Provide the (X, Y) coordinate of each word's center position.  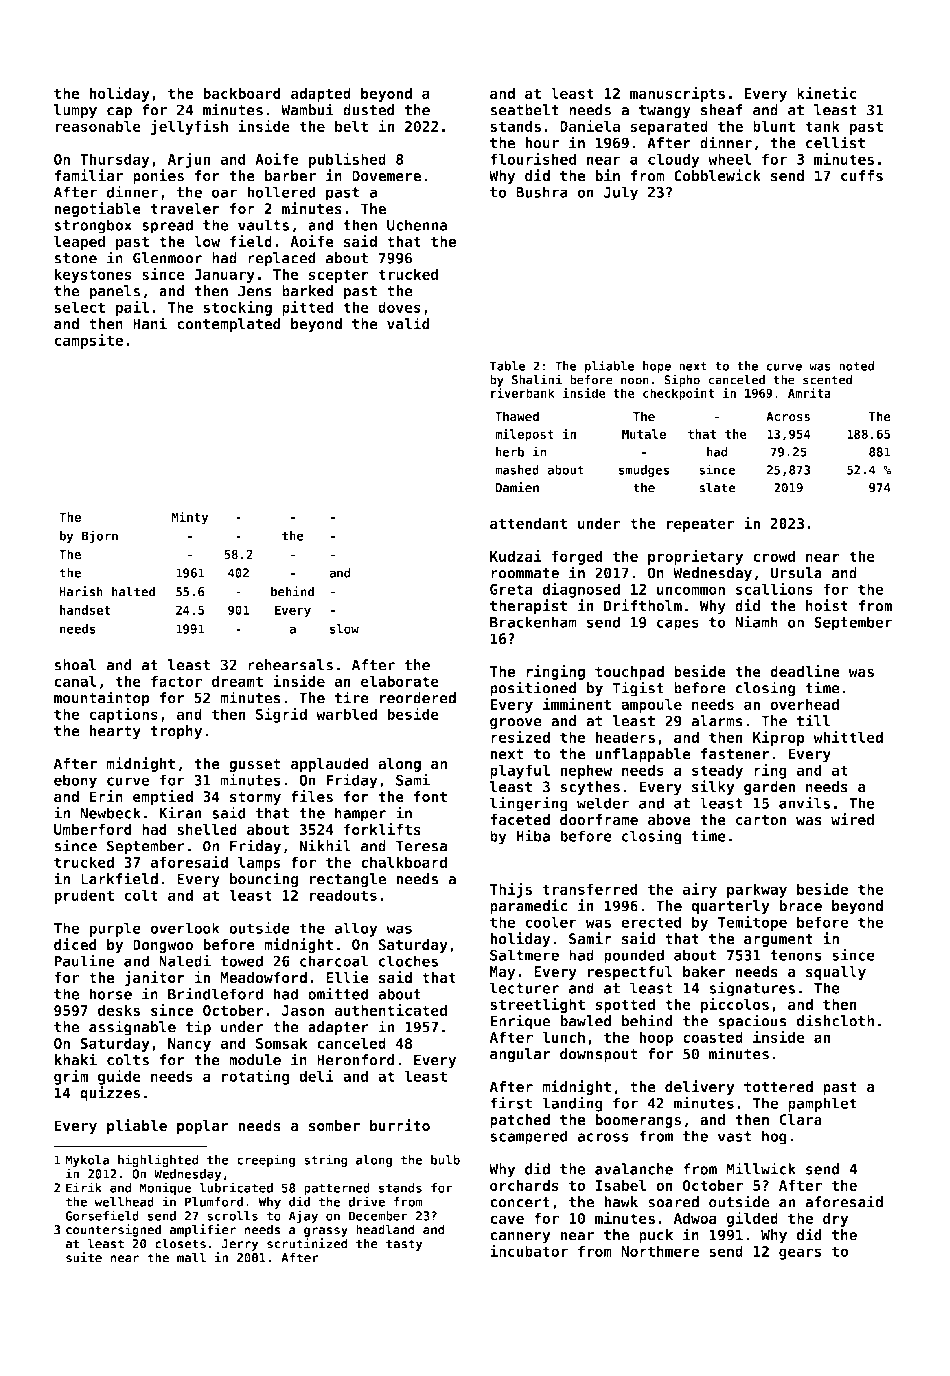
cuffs (862, 176)
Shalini (537, 379)
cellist (836, 142)
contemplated (229, 325)
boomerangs (638, 1121)
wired (852, 819)
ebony (75, 781)
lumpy (75, 111)
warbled (346, 714)
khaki (75, 1059)
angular (520, 1055)
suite (84, 1257)
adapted (321, 94)
